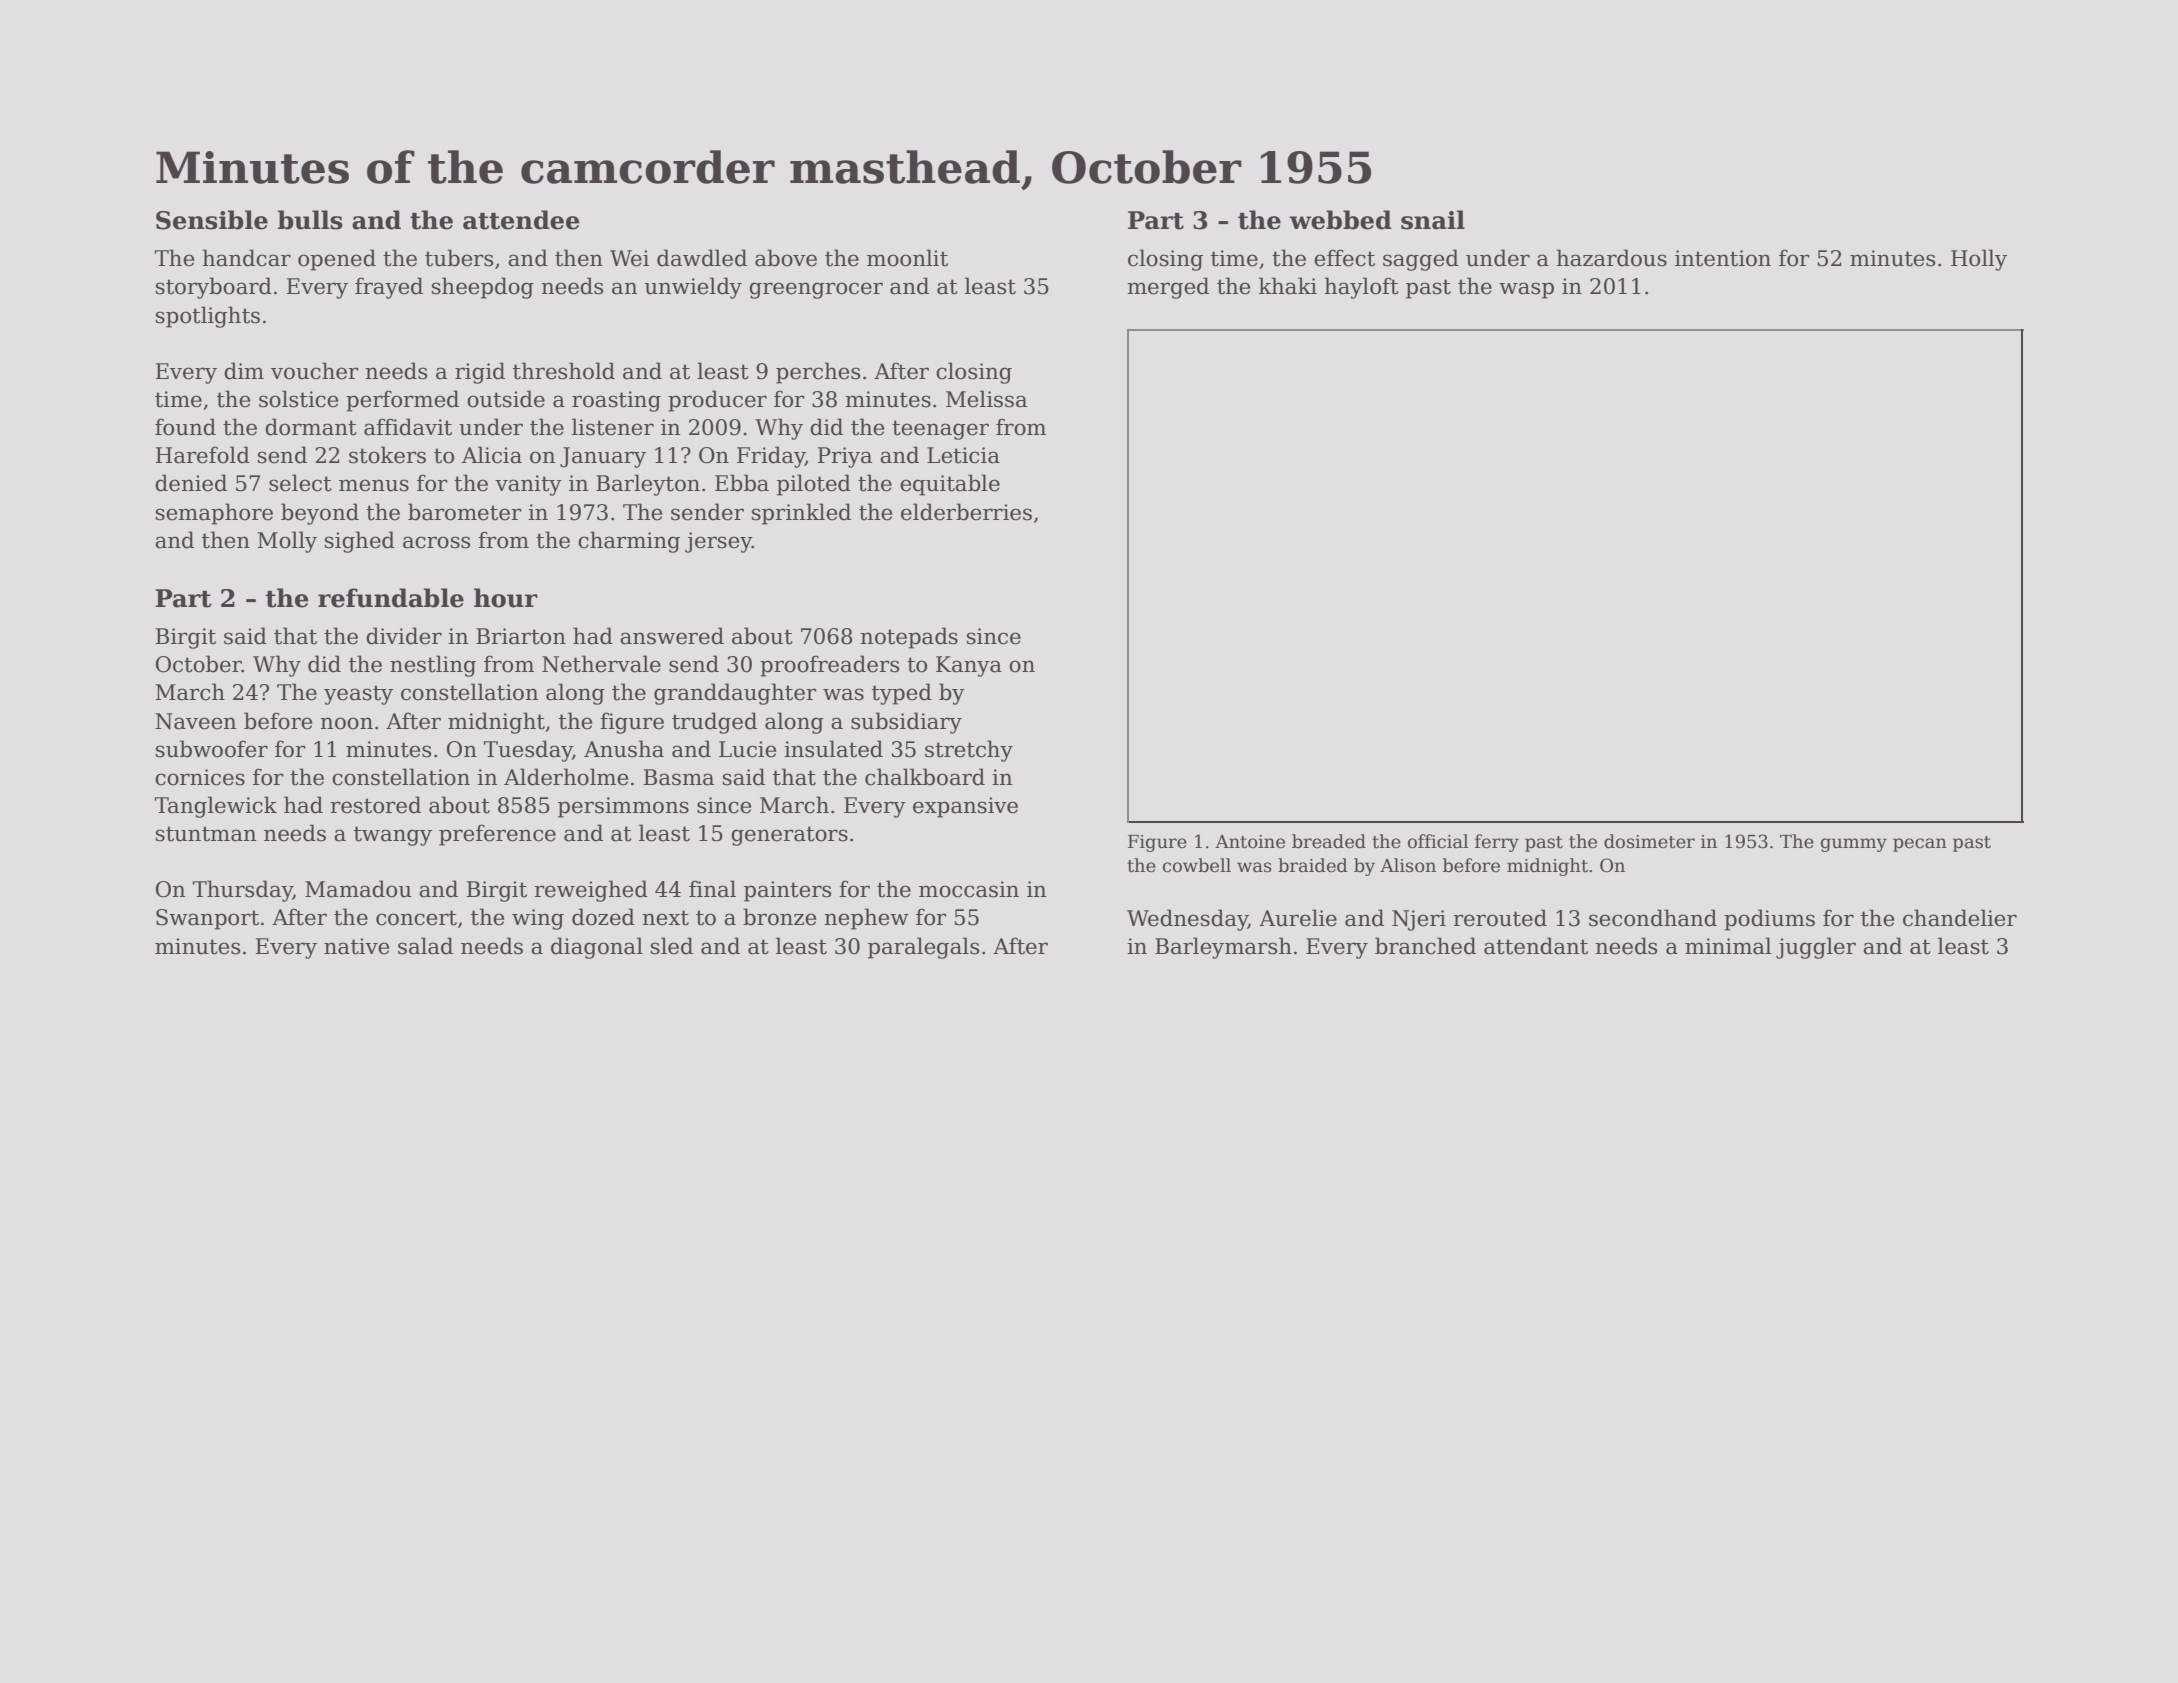  Describe the element at coordinates (969, 666) in the screenshot. I see `Kanya` at that location.
